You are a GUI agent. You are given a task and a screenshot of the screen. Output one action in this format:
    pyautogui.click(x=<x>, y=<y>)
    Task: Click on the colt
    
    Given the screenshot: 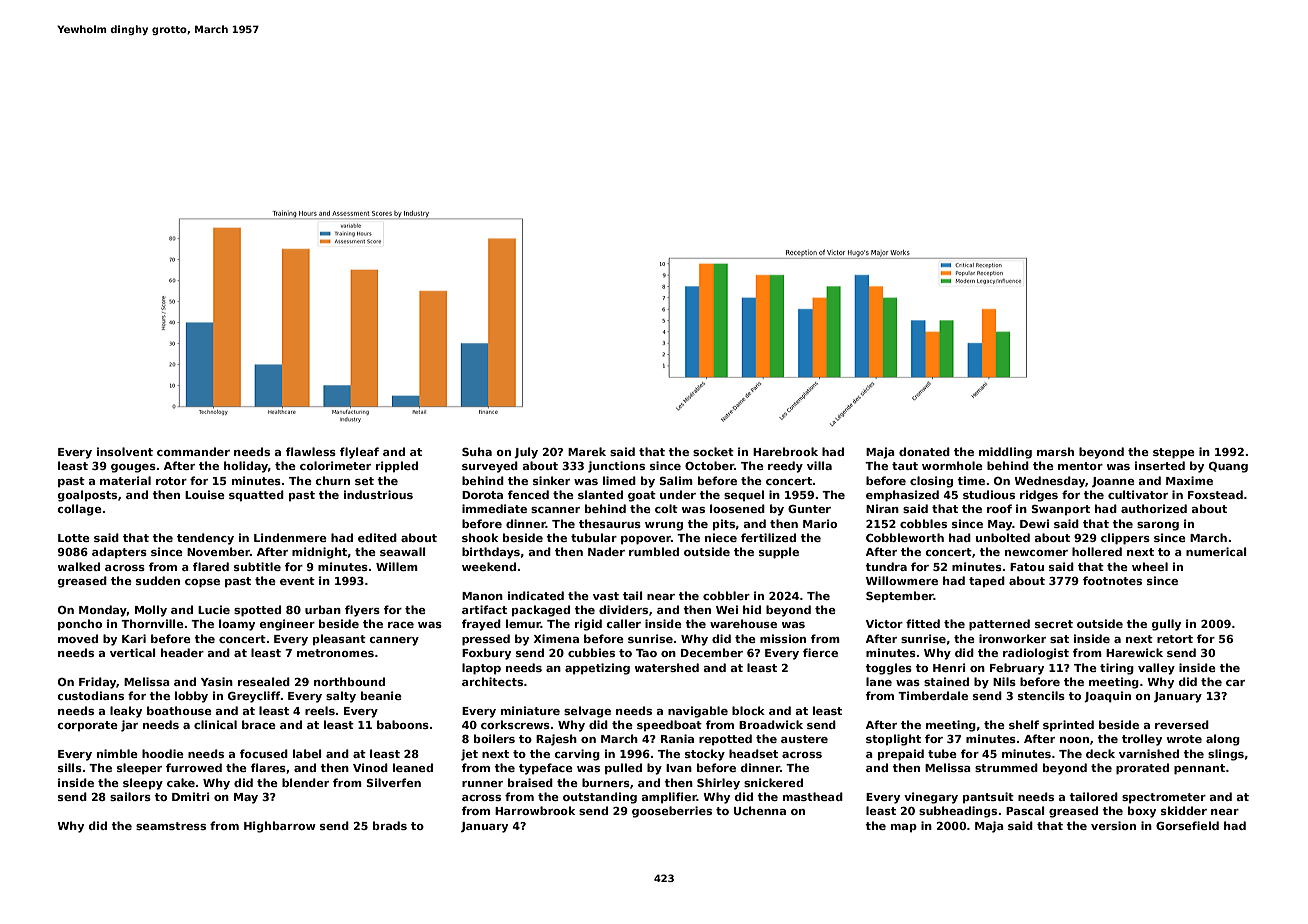 What is the action you would take?
    pyautogui.click(x=666, y=508)
